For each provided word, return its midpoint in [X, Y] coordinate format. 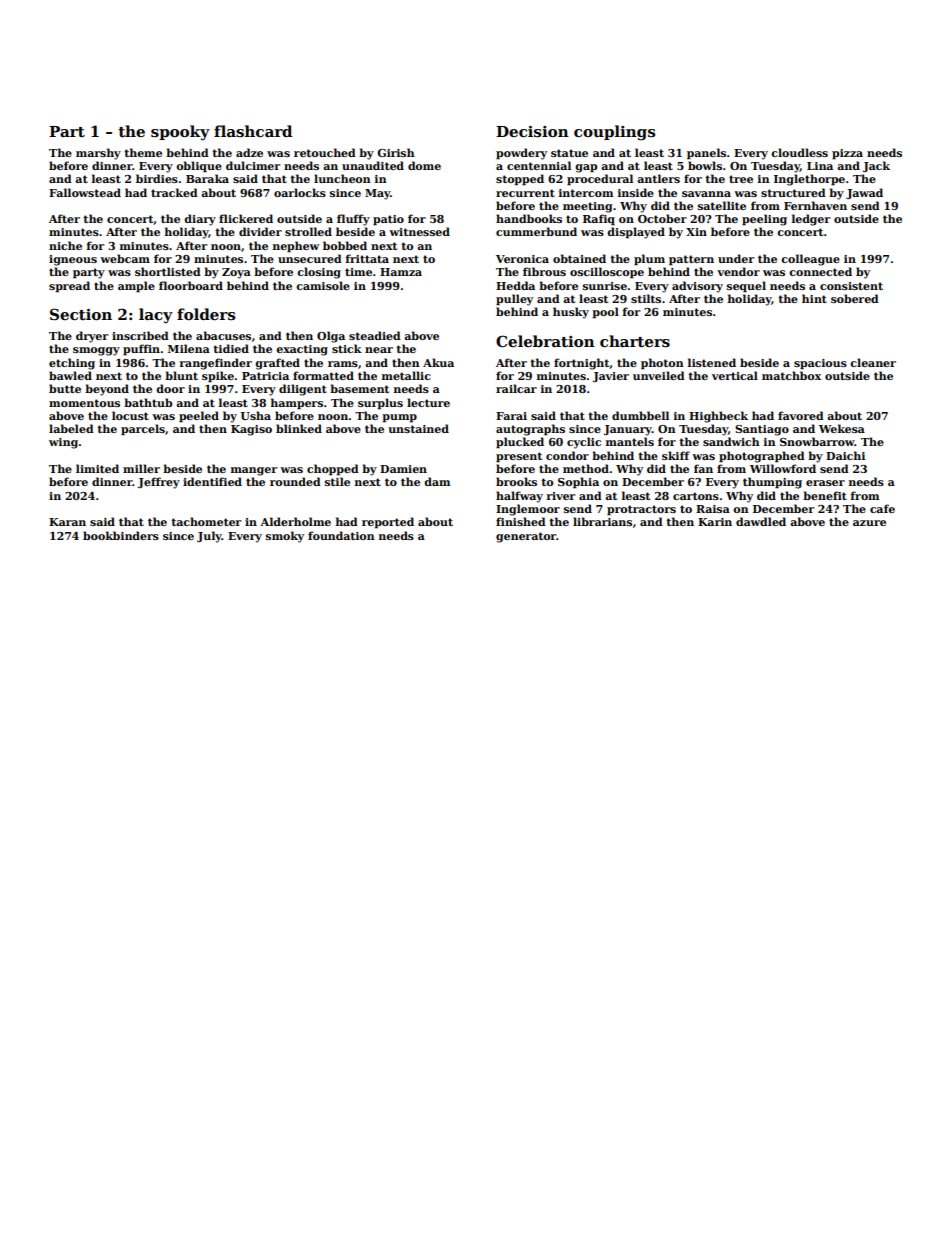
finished [521, 521]
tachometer [206, 521]
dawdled [761, 521]
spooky [180, 133]
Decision [532, 132]
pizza [847, 154]
